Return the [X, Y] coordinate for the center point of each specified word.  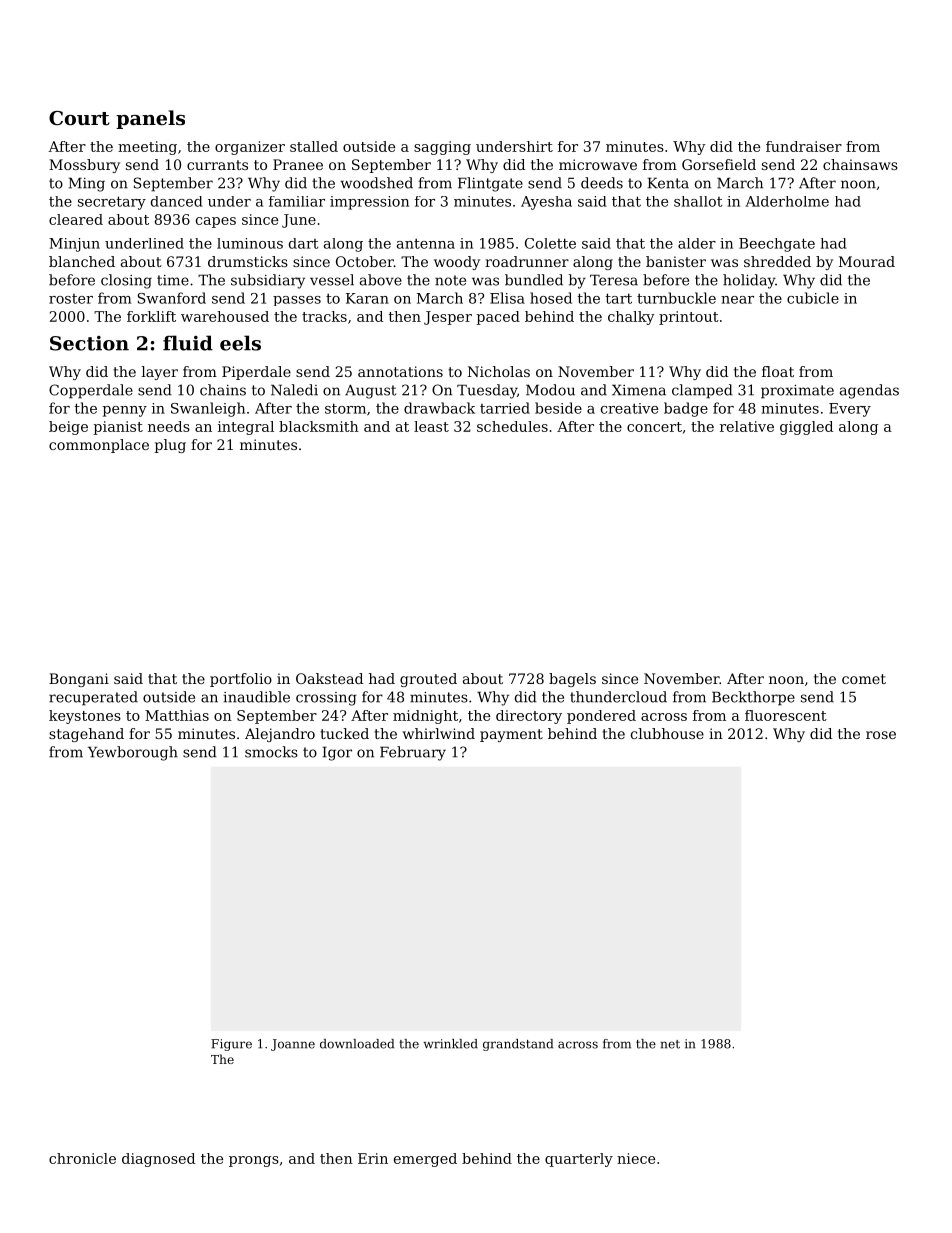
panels [150, 119]
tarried [505, 408]
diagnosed [158, 1160]
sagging [442, 148]
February [413, 753]
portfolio [241, 680]
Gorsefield [719, 164]
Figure [231, 1045]
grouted [428, 680]
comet [864, 679]
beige [68, 428]
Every [850, 410]
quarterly [579, 1160]
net [670, 1044]
